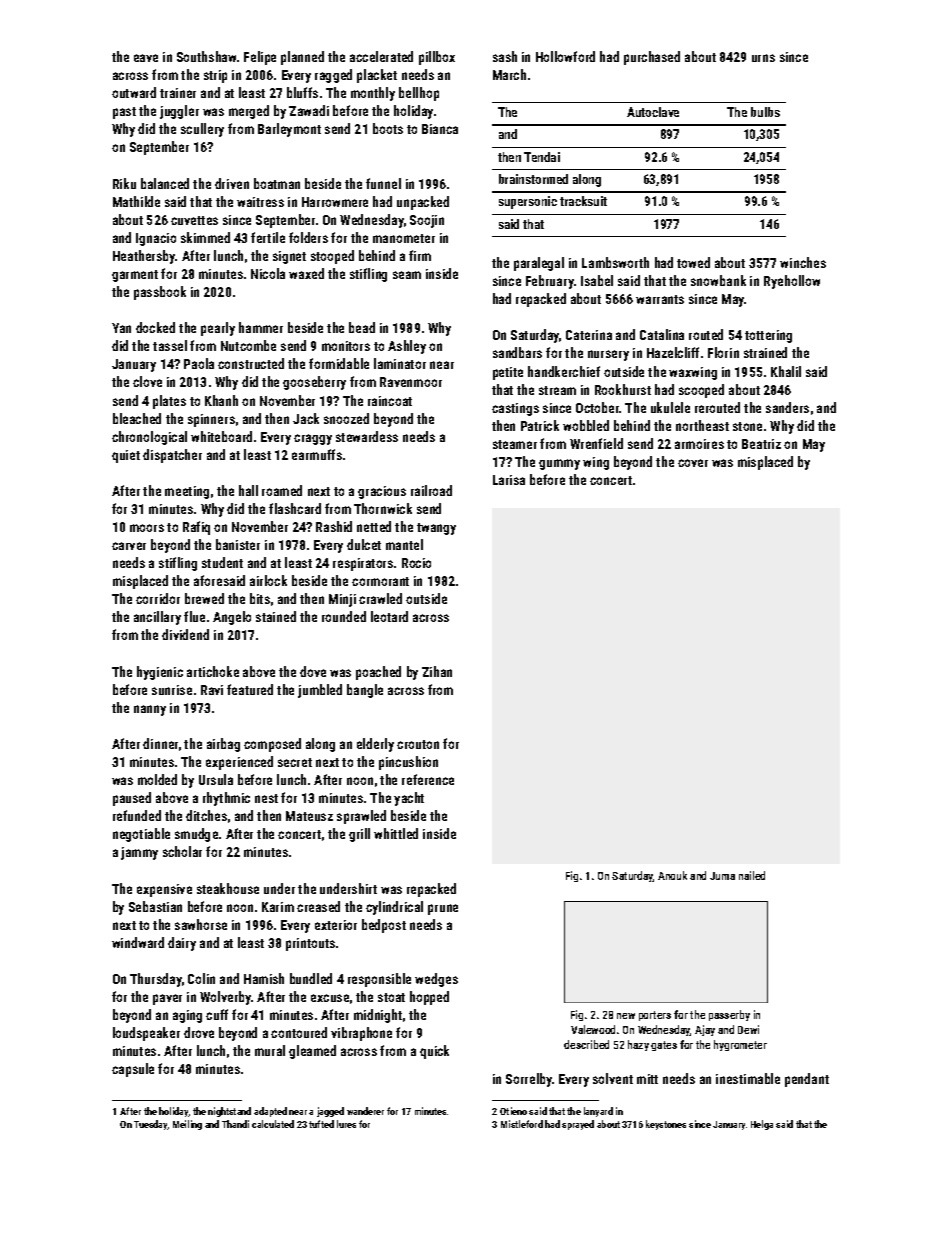  I want to click on Riku, so click(124, 183).
